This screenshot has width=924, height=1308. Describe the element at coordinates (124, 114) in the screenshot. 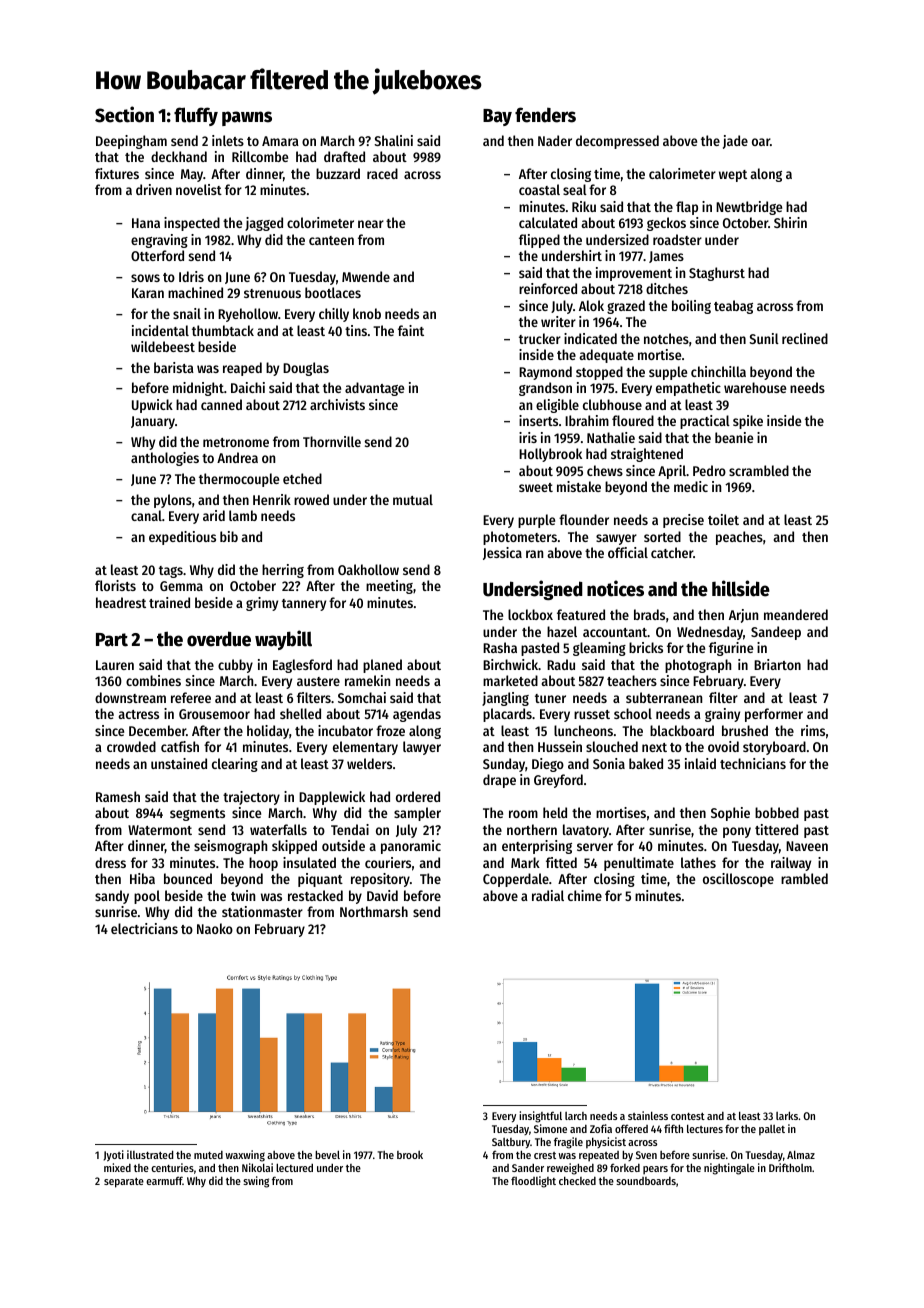

I see `Section` at that location.
